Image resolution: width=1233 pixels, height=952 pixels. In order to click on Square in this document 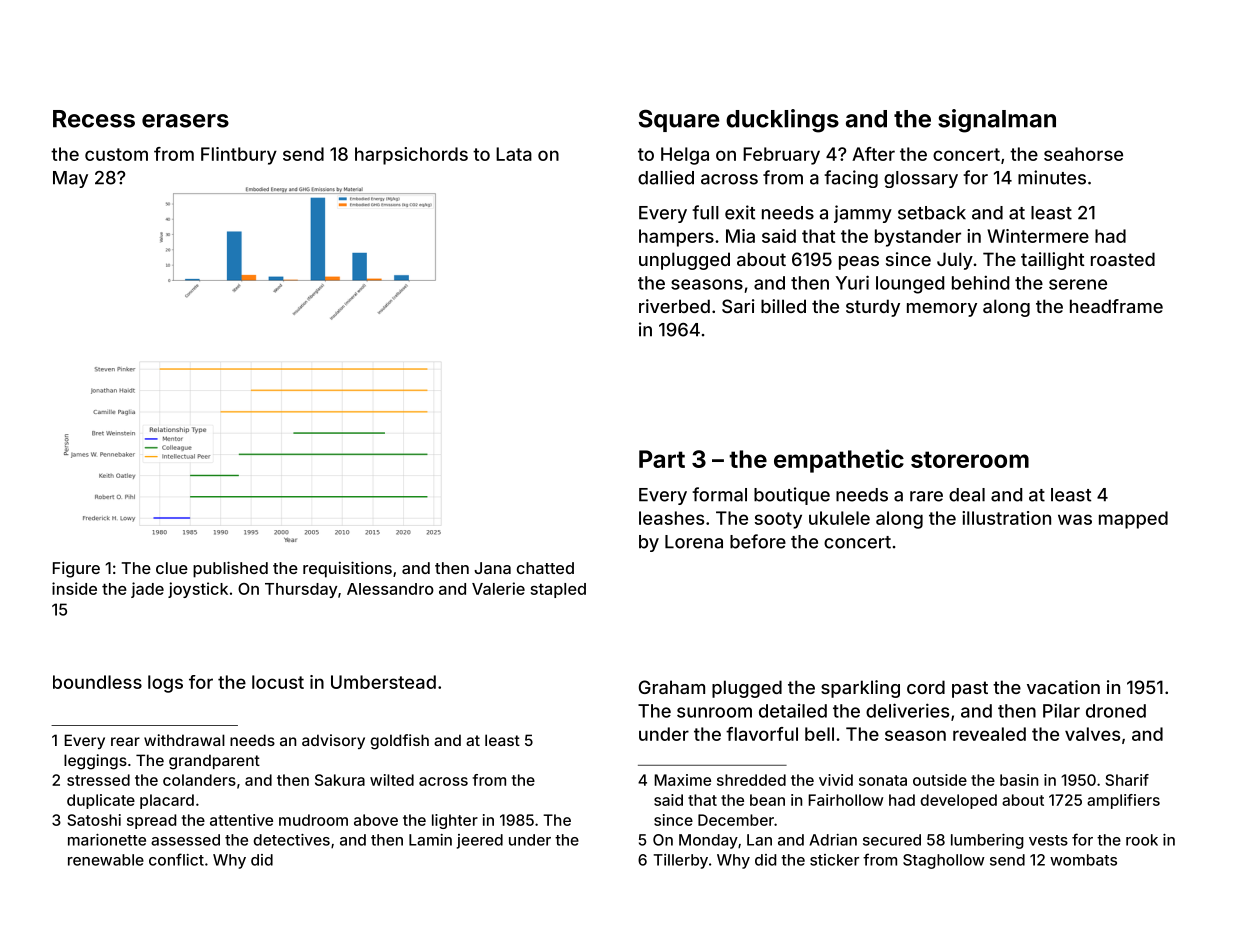, I will do `click(679, 120)`.
